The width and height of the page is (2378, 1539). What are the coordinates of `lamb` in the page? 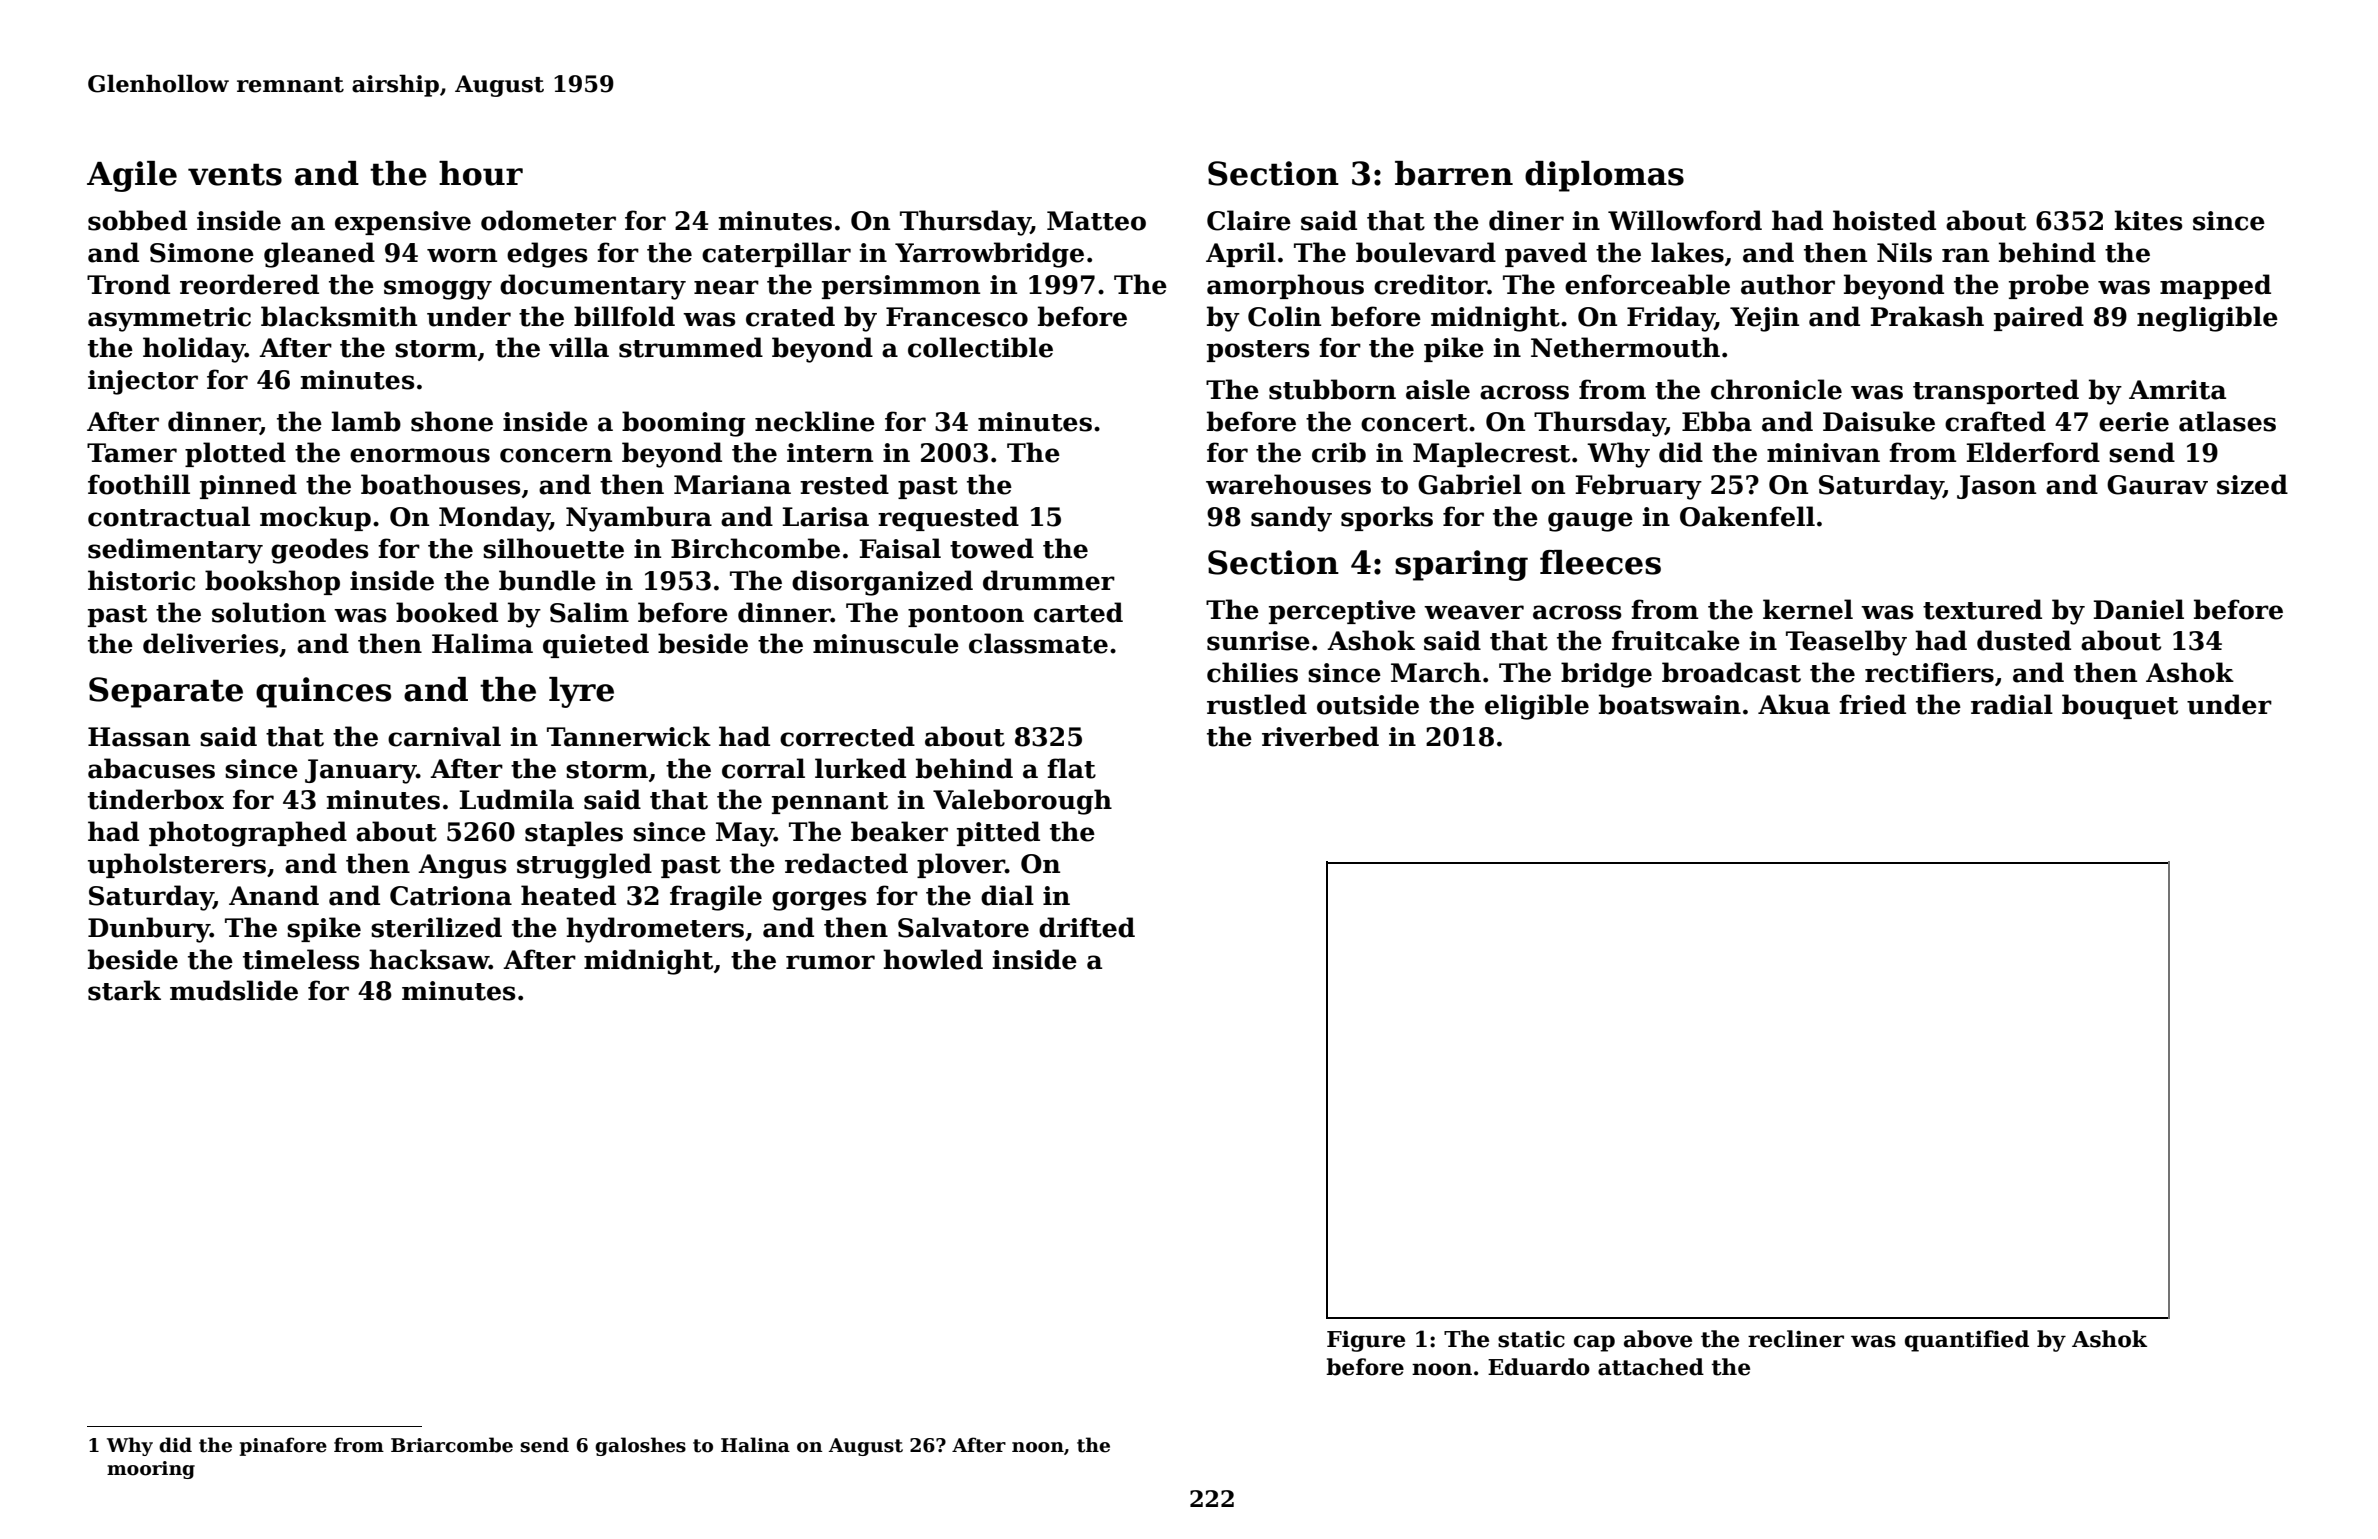 It's located at (366, 421).
